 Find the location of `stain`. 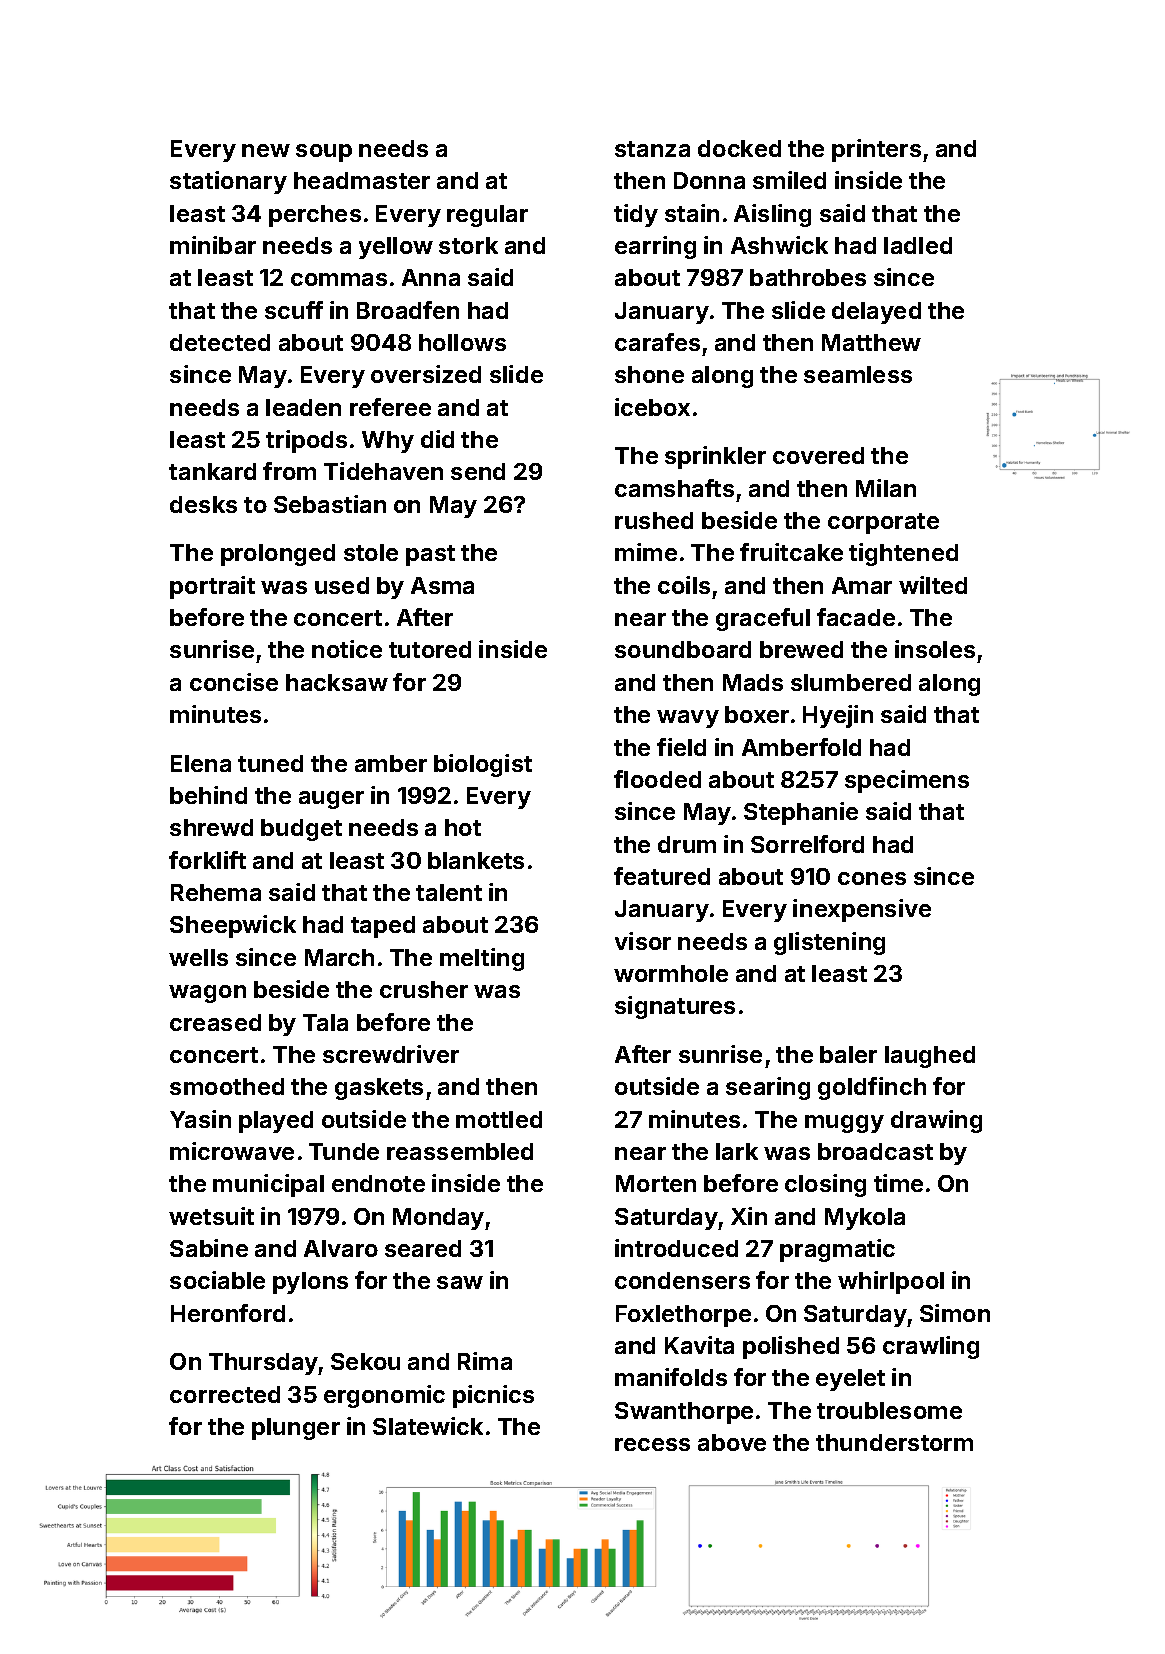

stain is located at coordinates (692, 213).
